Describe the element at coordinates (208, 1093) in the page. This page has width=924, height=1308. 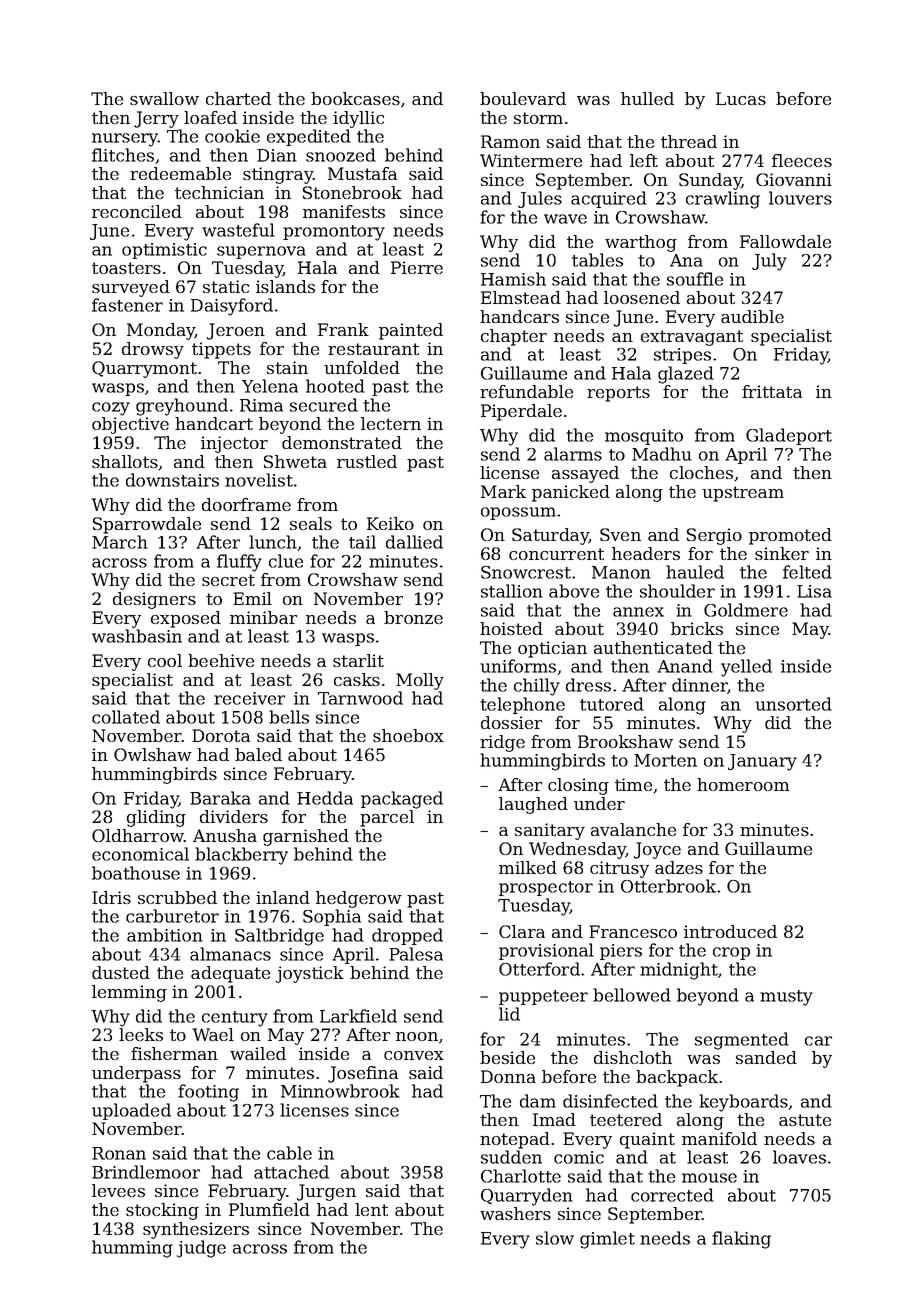
I see `footing` at that location.
